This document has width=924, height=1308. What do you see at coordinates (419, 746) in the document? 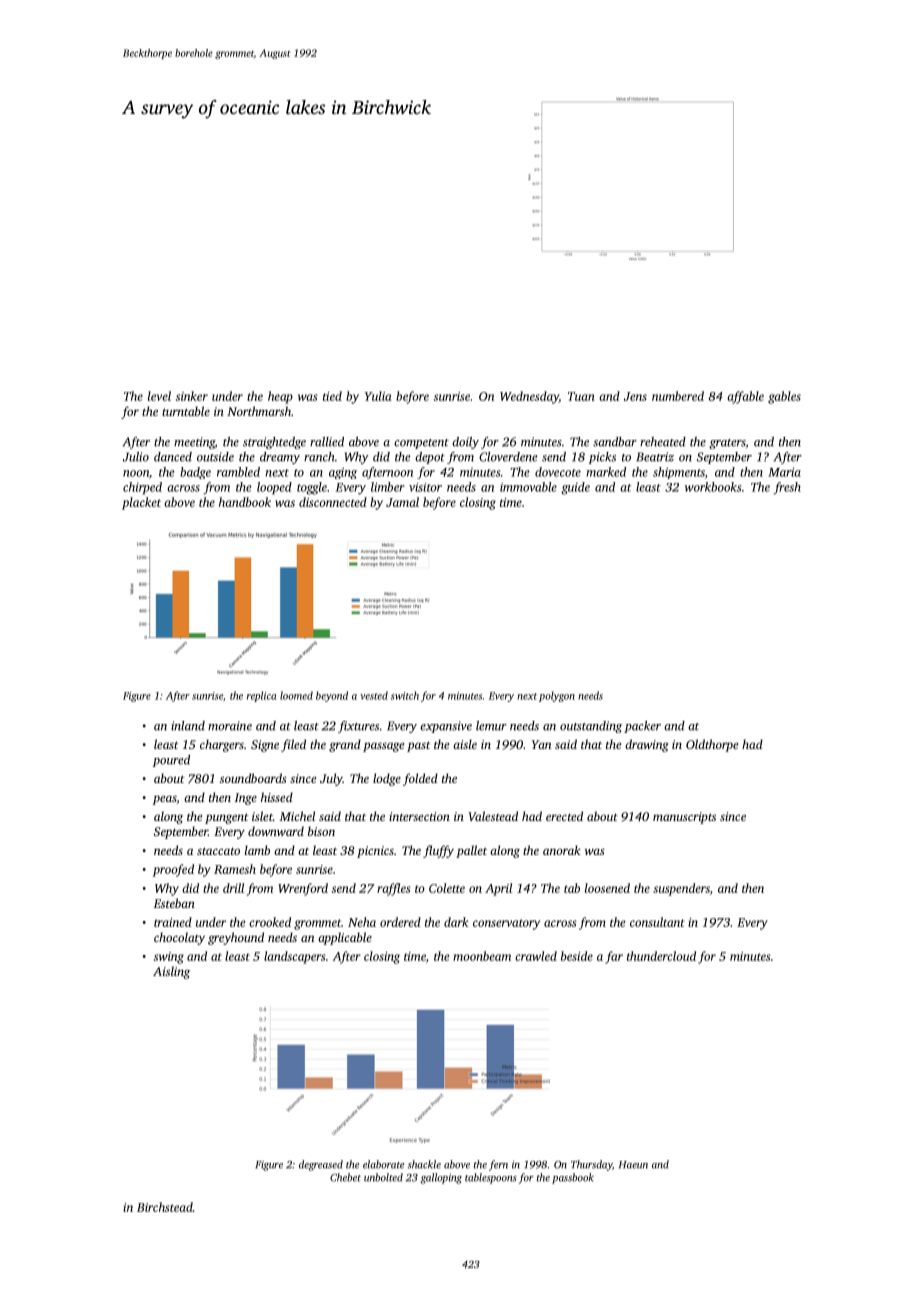
I see `past` at bounding box center [419, 746].
